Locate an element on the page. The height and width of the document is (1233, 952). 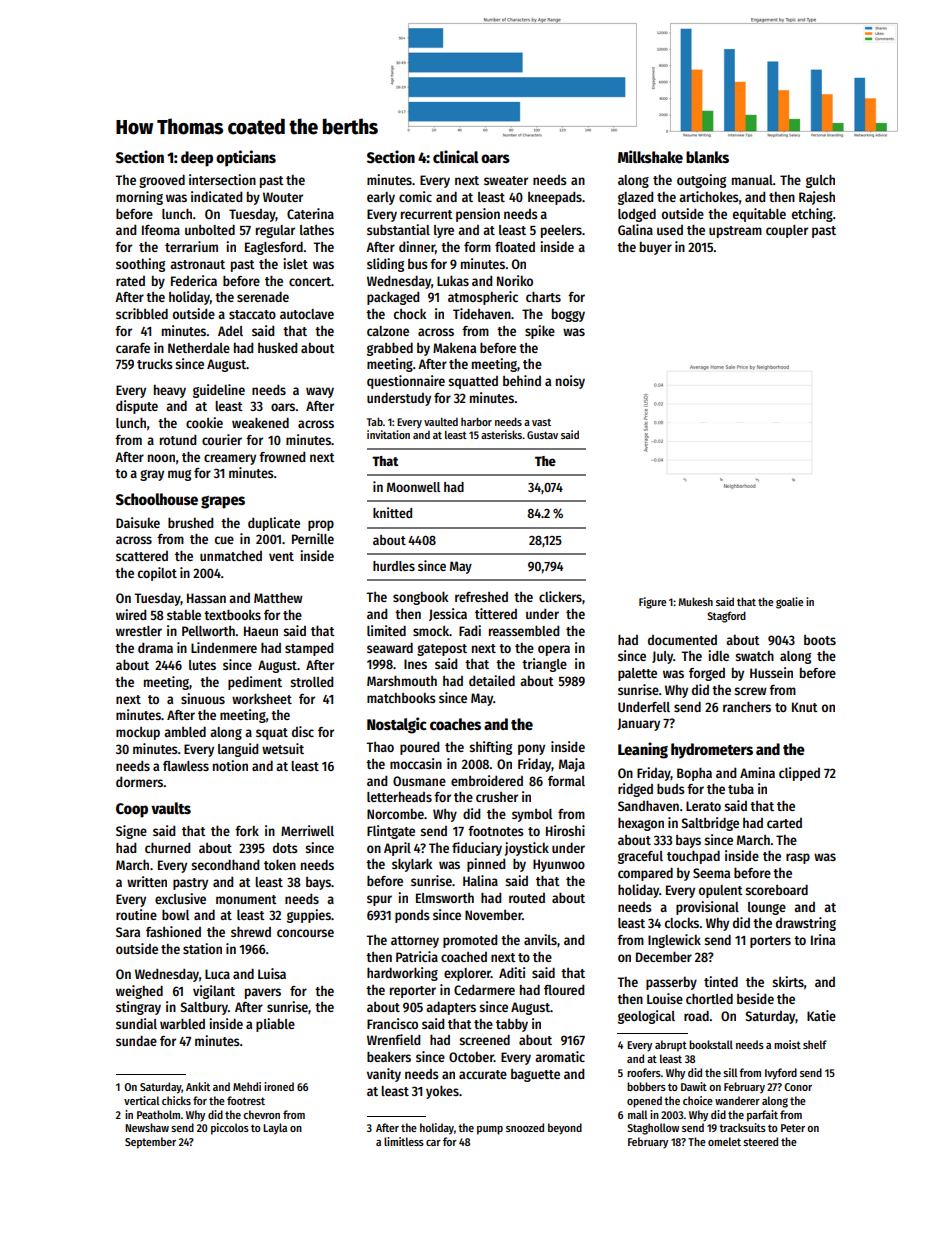
tinted is located at coordinates (721, 981).
